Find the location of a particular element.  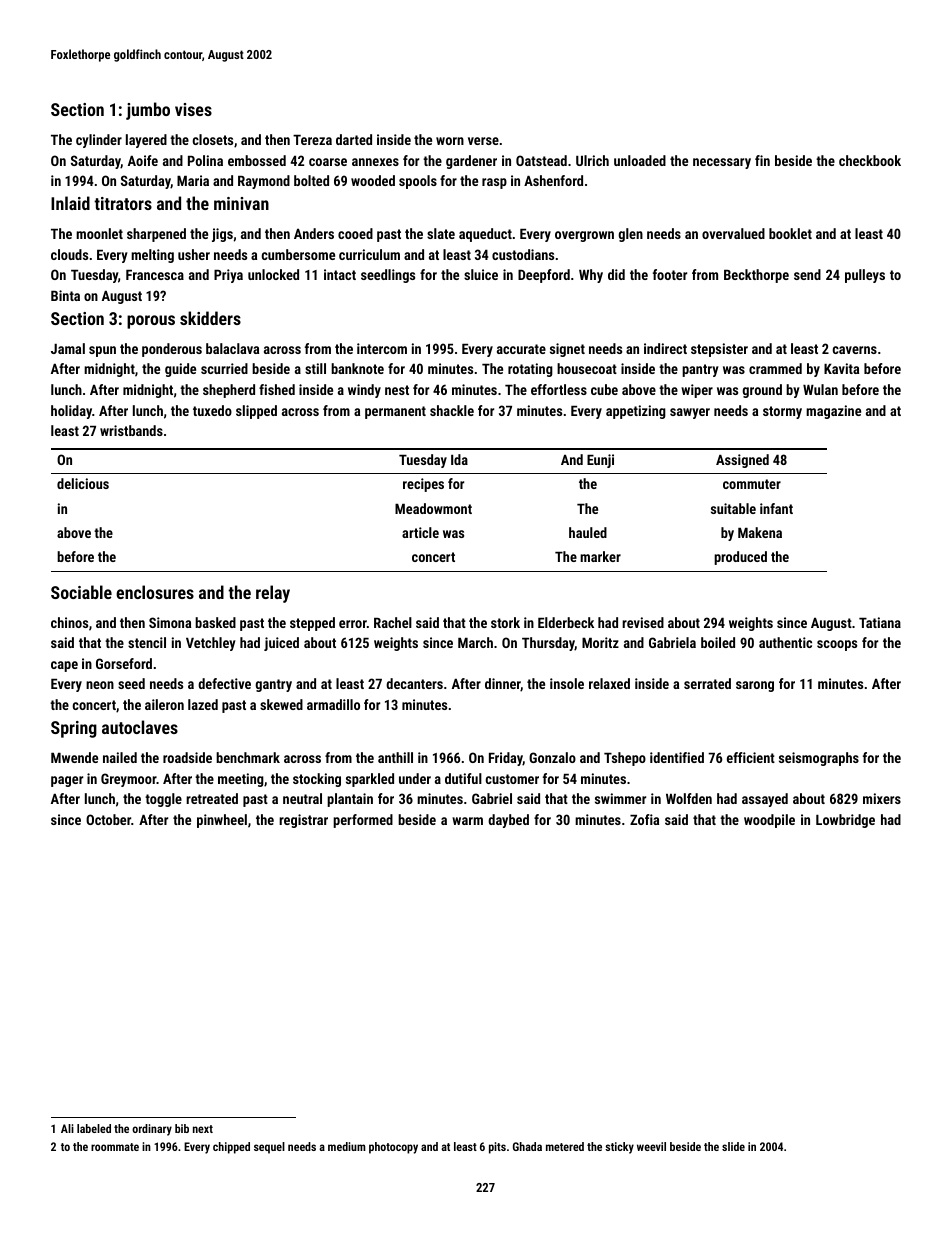

magazine is located at coordinates (833, 412).
